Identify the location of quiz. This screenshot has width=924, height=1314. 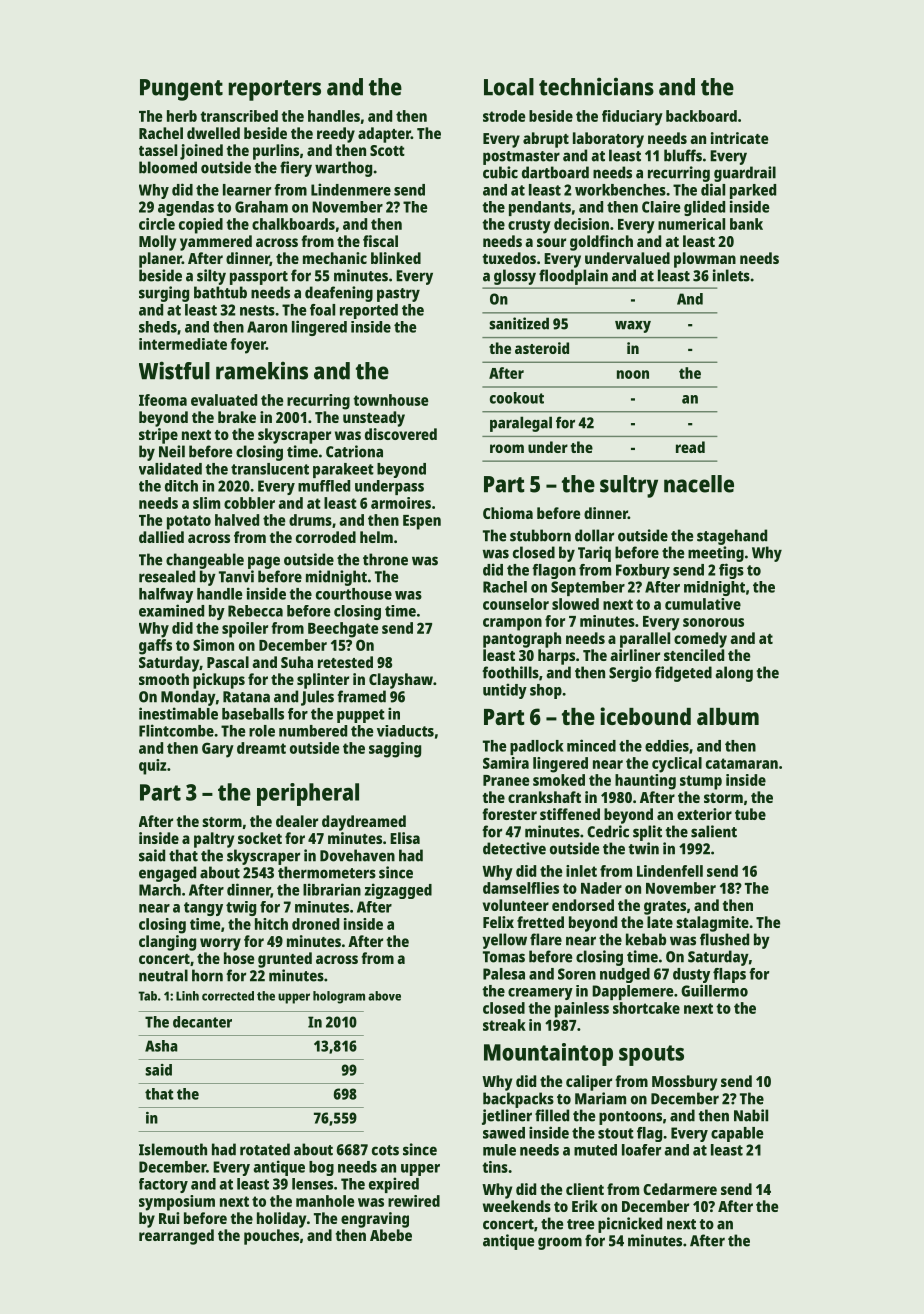
(153, 767).
